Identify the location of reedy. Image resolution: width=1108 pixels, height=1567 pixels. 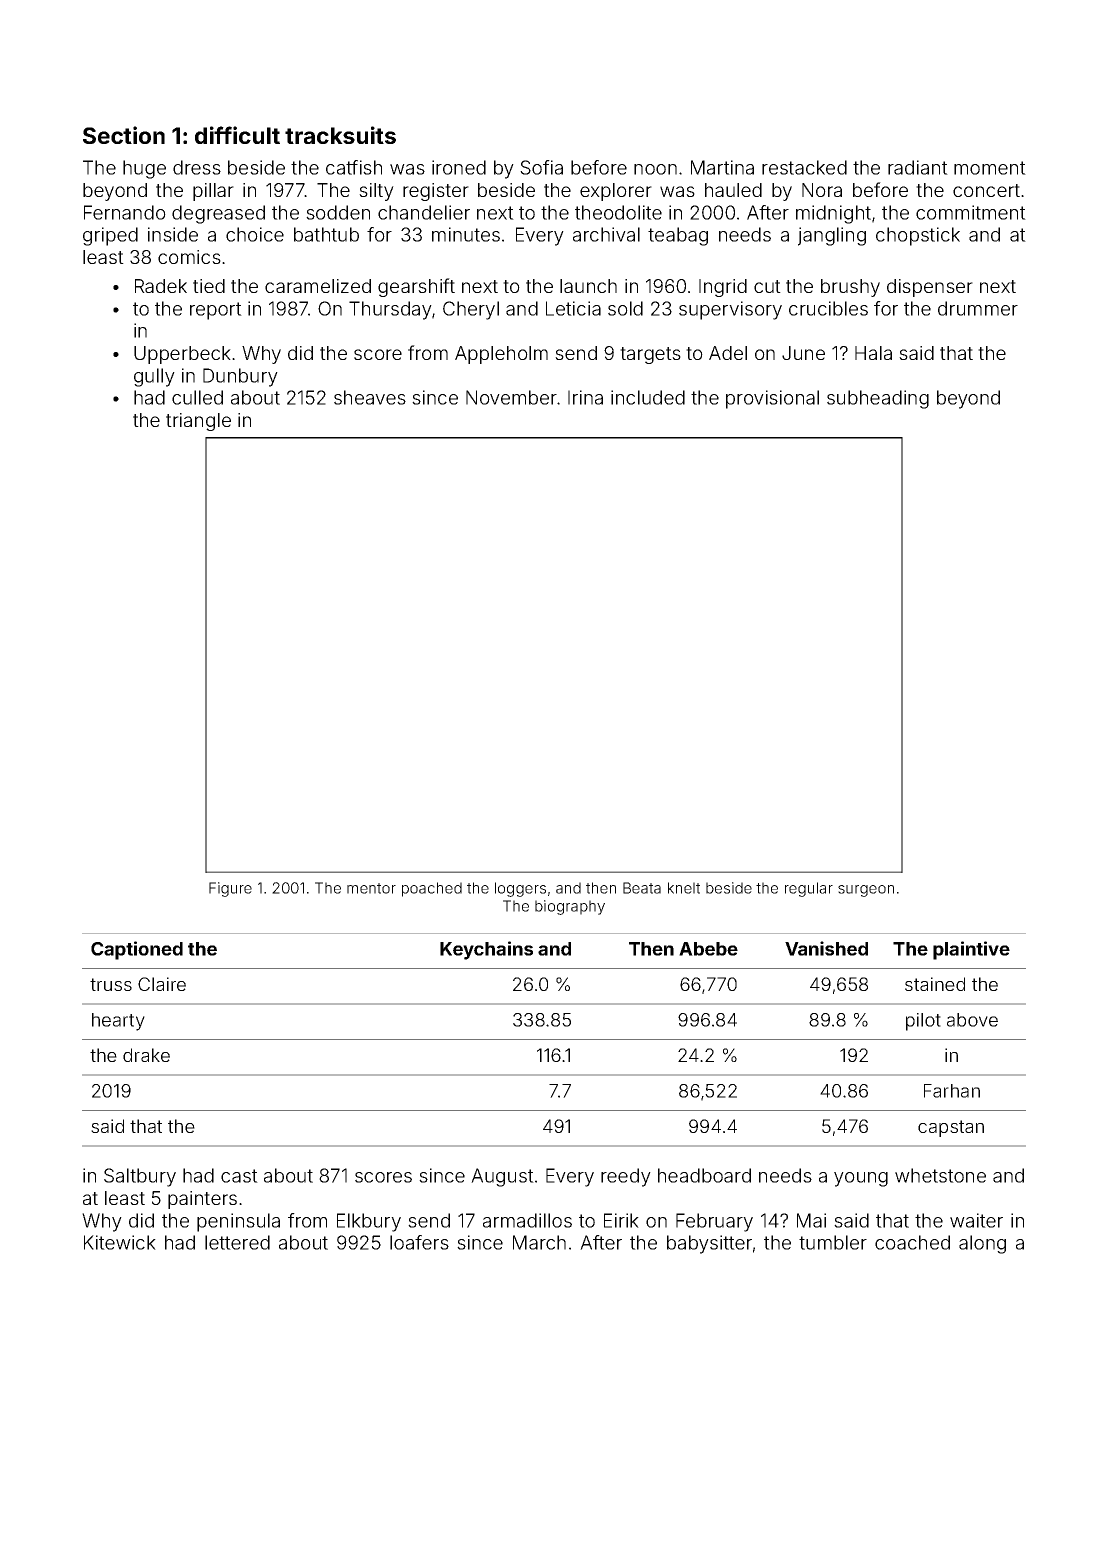
(626, 1177).
